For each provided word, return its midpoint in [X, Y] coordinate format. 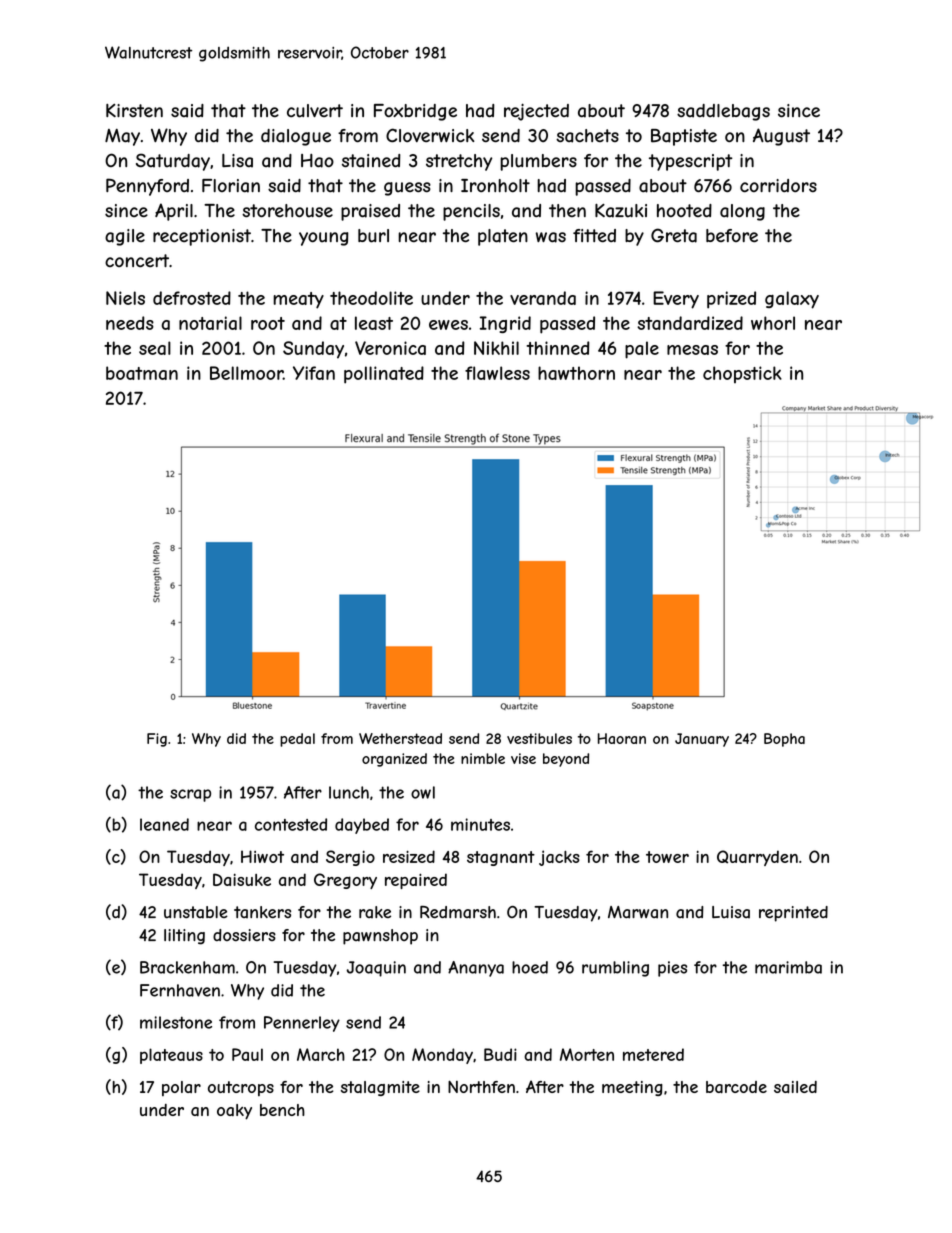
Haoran [622, 738]
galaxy [792, 300]
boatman [142, 373]
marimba [788, 967]
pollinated [384, 375]
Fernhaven [180, 990]
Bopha [784, 740]
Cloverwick [430, 135]
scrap [190, 795]
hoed [530, 967]
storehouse [287, 211]
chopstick [742, 374]
